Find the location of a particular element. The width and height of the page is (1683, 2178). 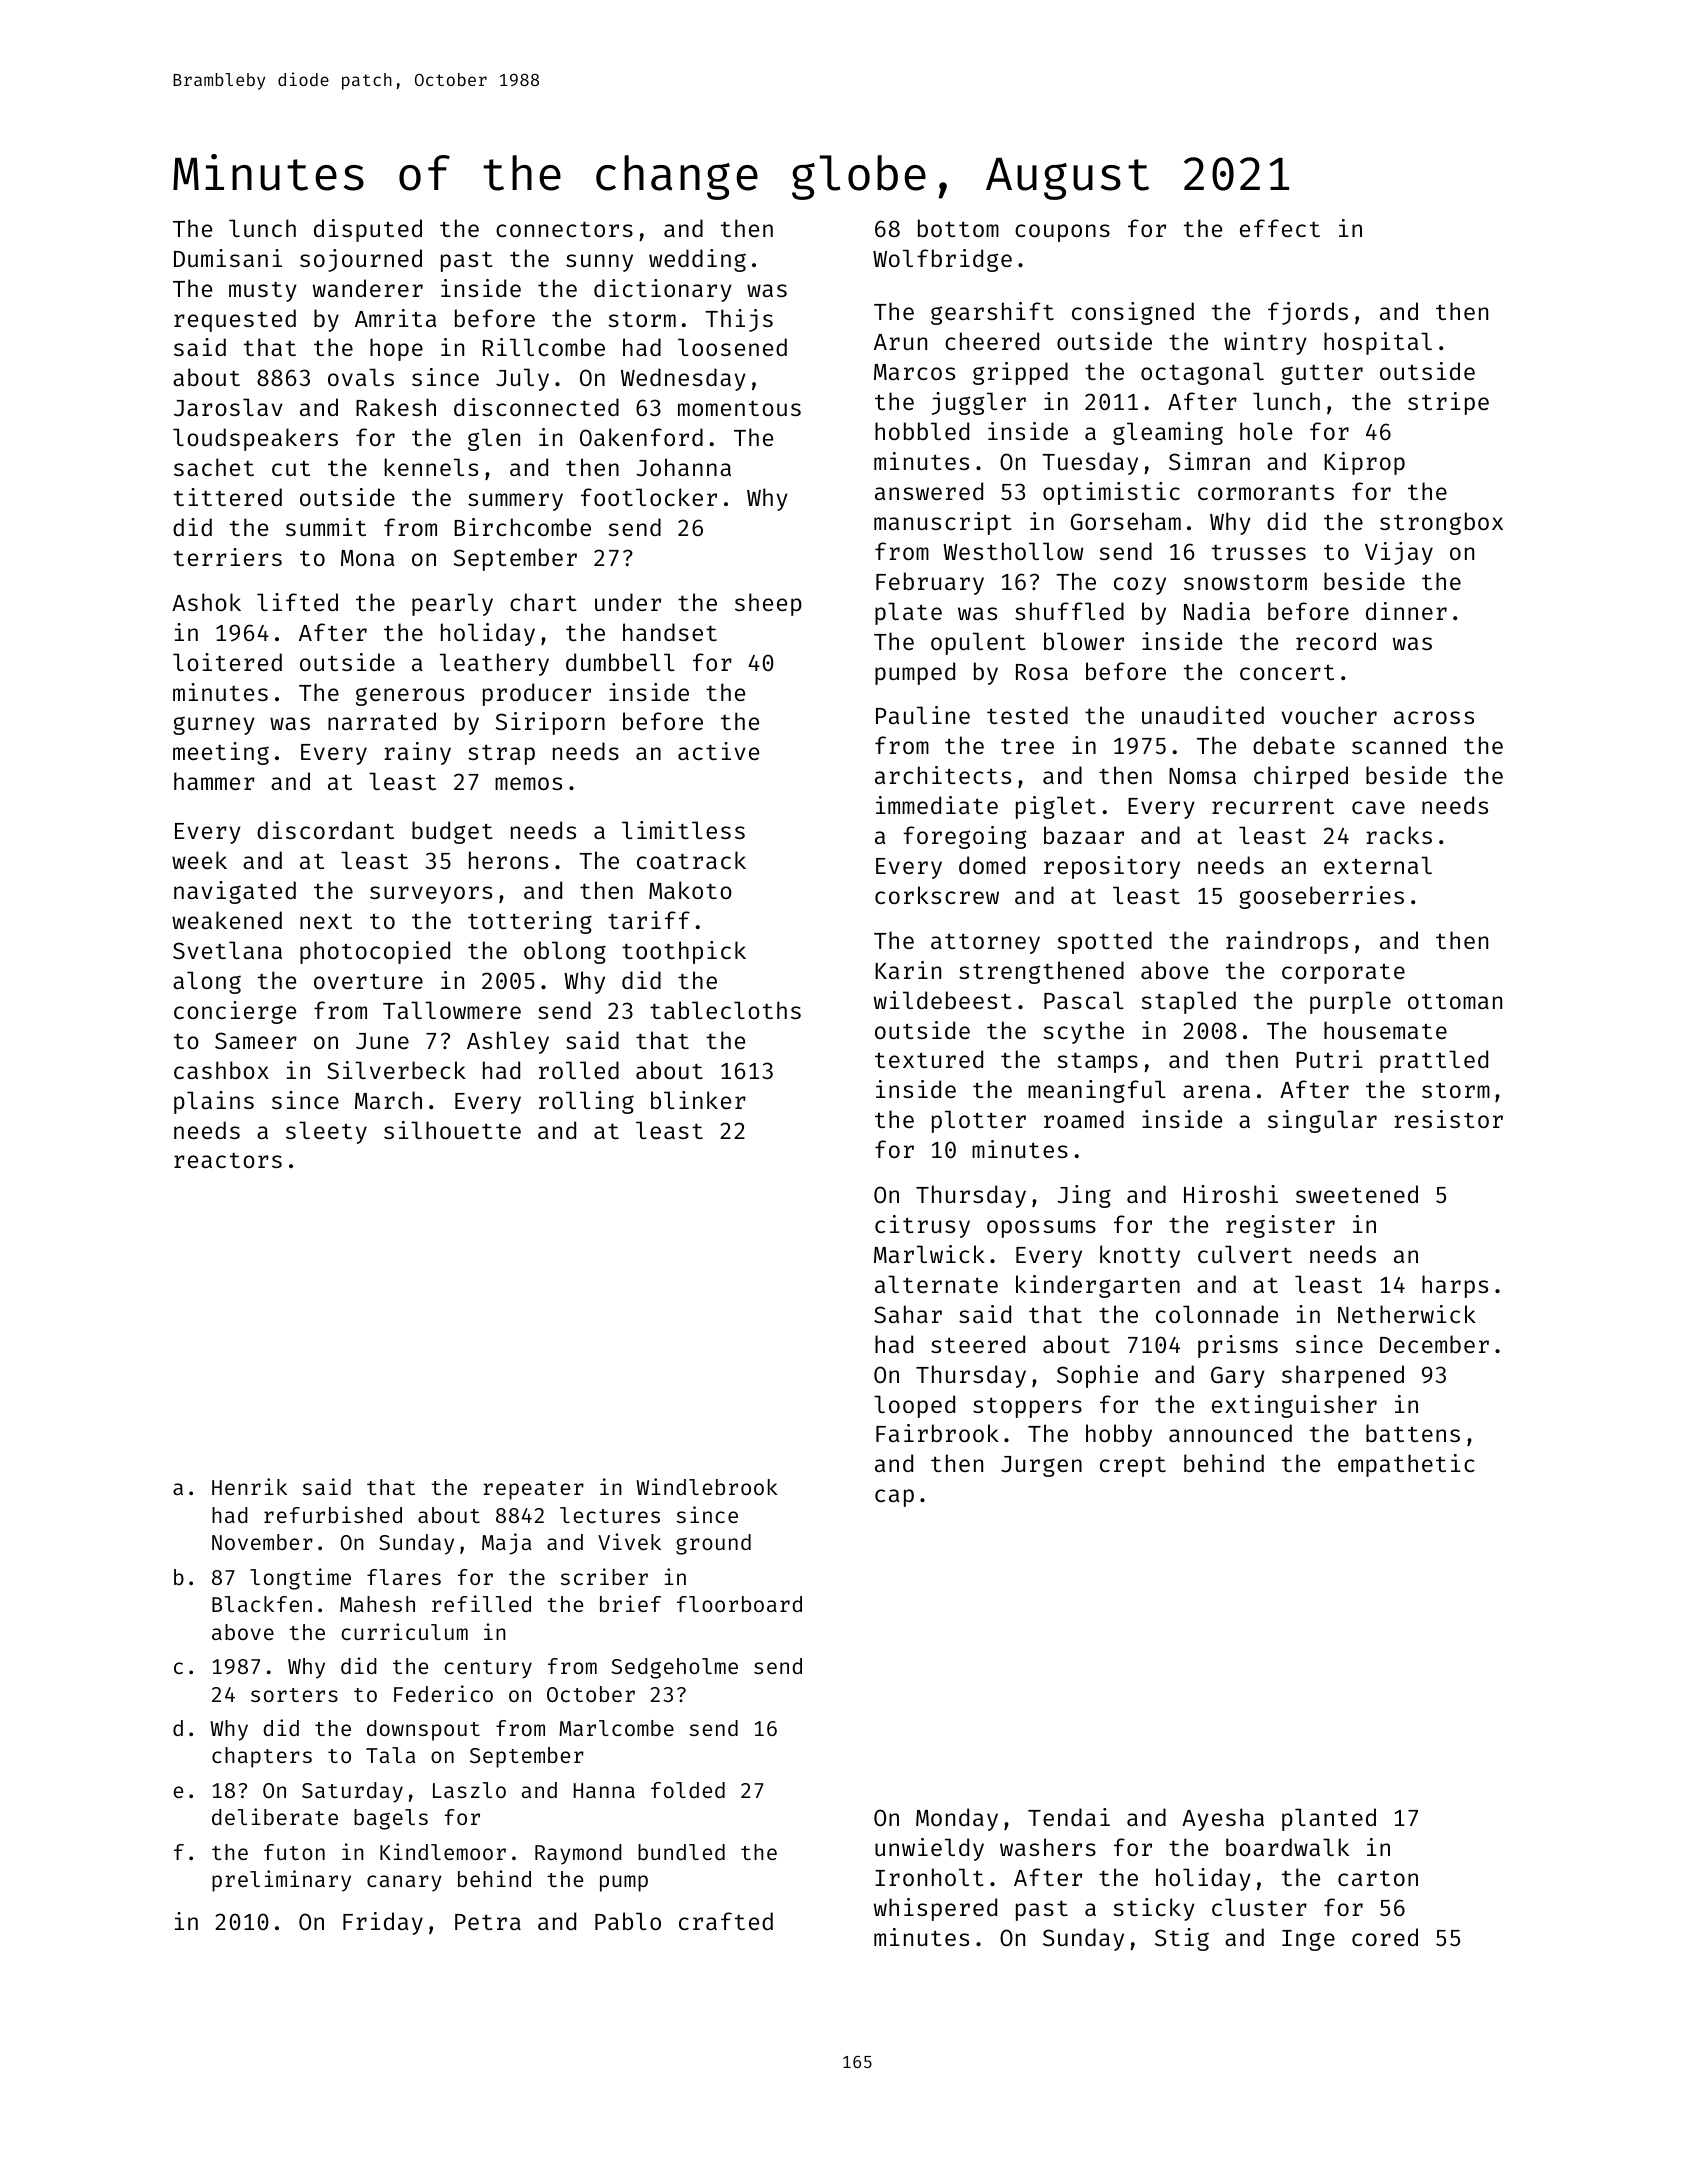

Friday is located at coordinates (383, 1923).
